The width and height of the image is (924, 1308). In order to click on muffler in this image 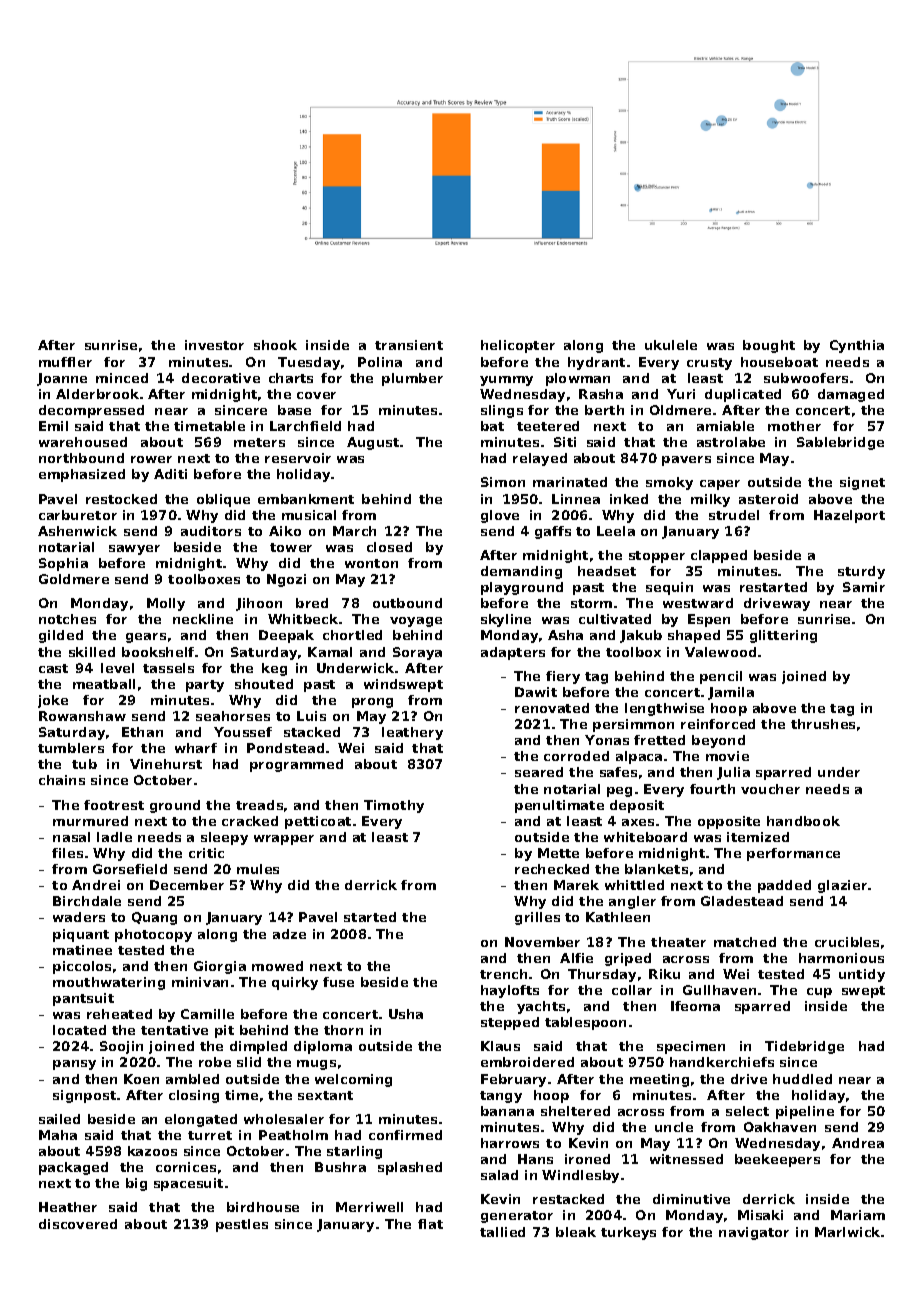, I will do `click(65, 362)`.
